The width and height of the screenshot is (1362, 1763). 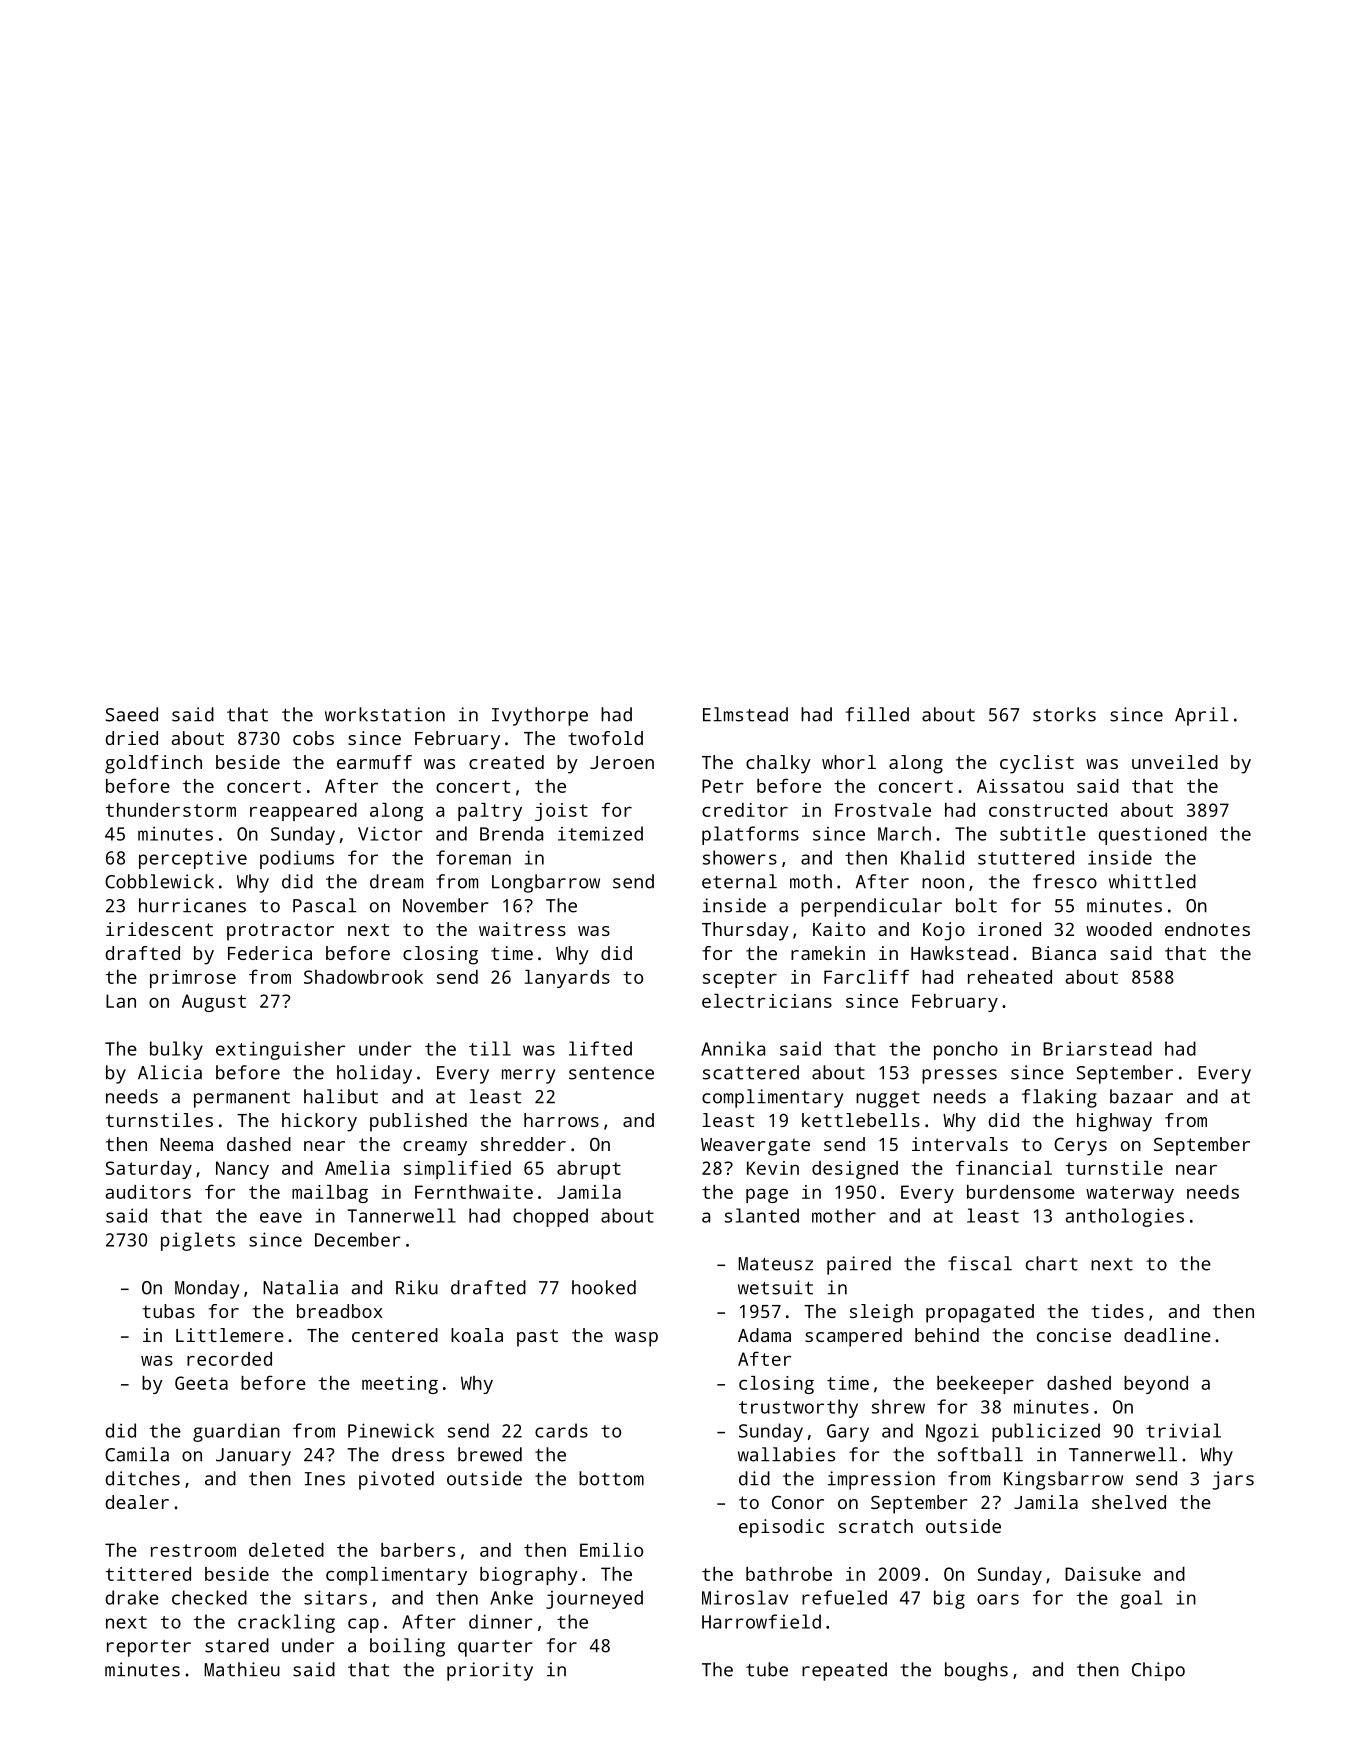 What do you see at coordinates (767, 1196) in the screenshot?
I see `page` at bounding box center [767, 1196].
